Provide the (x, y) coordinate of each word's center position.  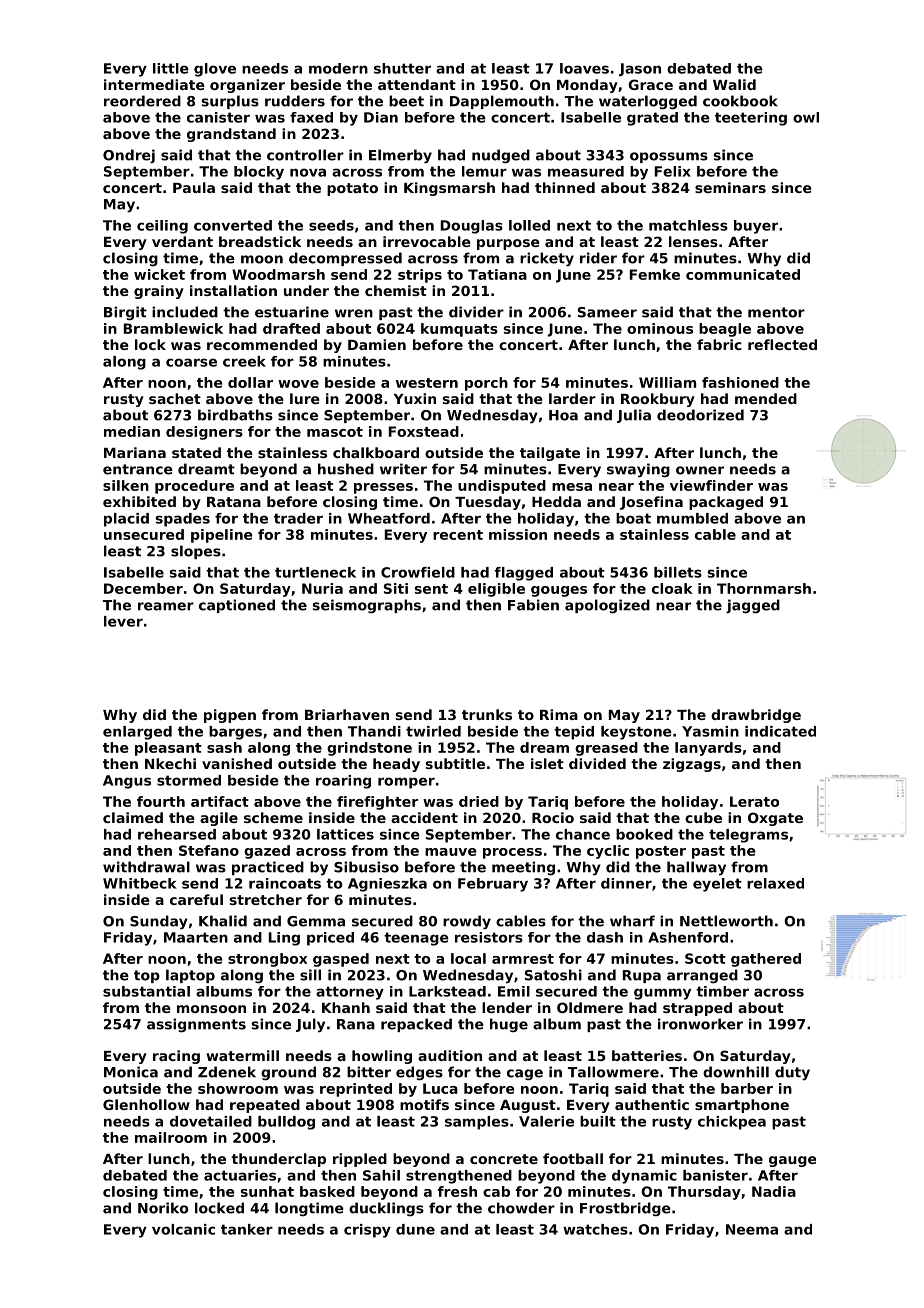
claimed (133, 817)
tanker (247, 1229)
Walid (734, 84)
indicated (780, 731)
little (171, 68)
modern (338, 68)
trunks (487, 714)
